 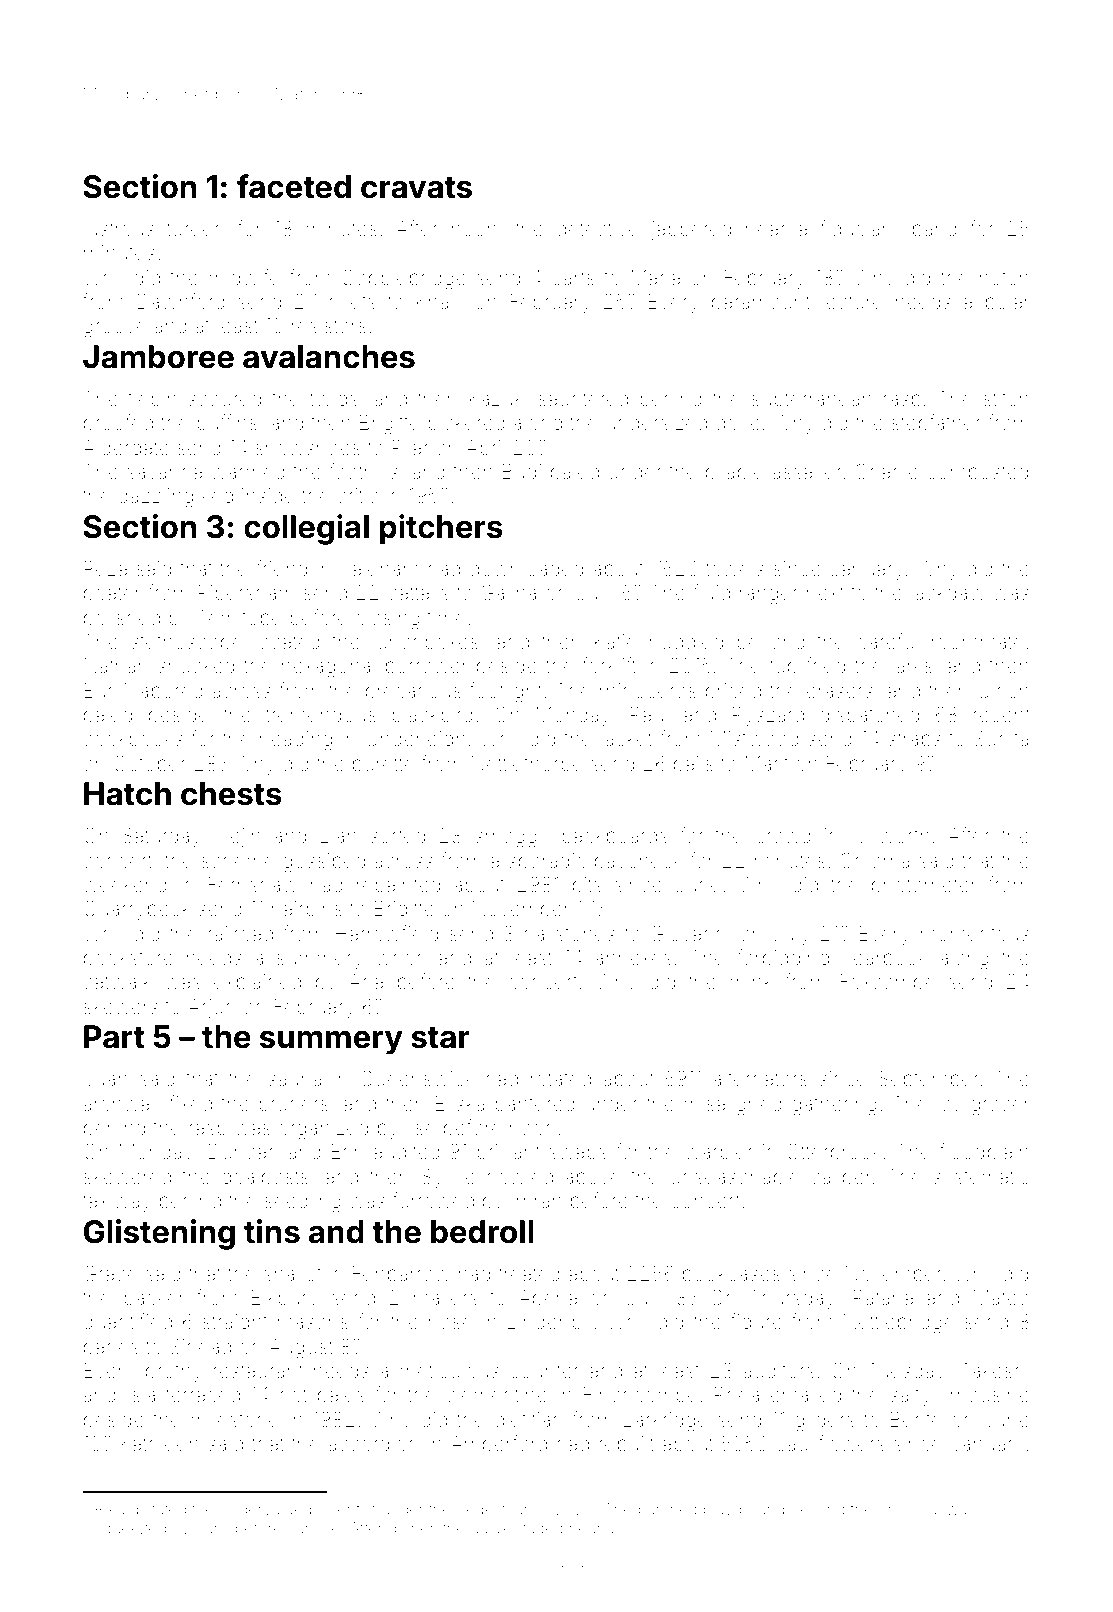 I want to click on stethoscope, so click(x=187, y=643).
